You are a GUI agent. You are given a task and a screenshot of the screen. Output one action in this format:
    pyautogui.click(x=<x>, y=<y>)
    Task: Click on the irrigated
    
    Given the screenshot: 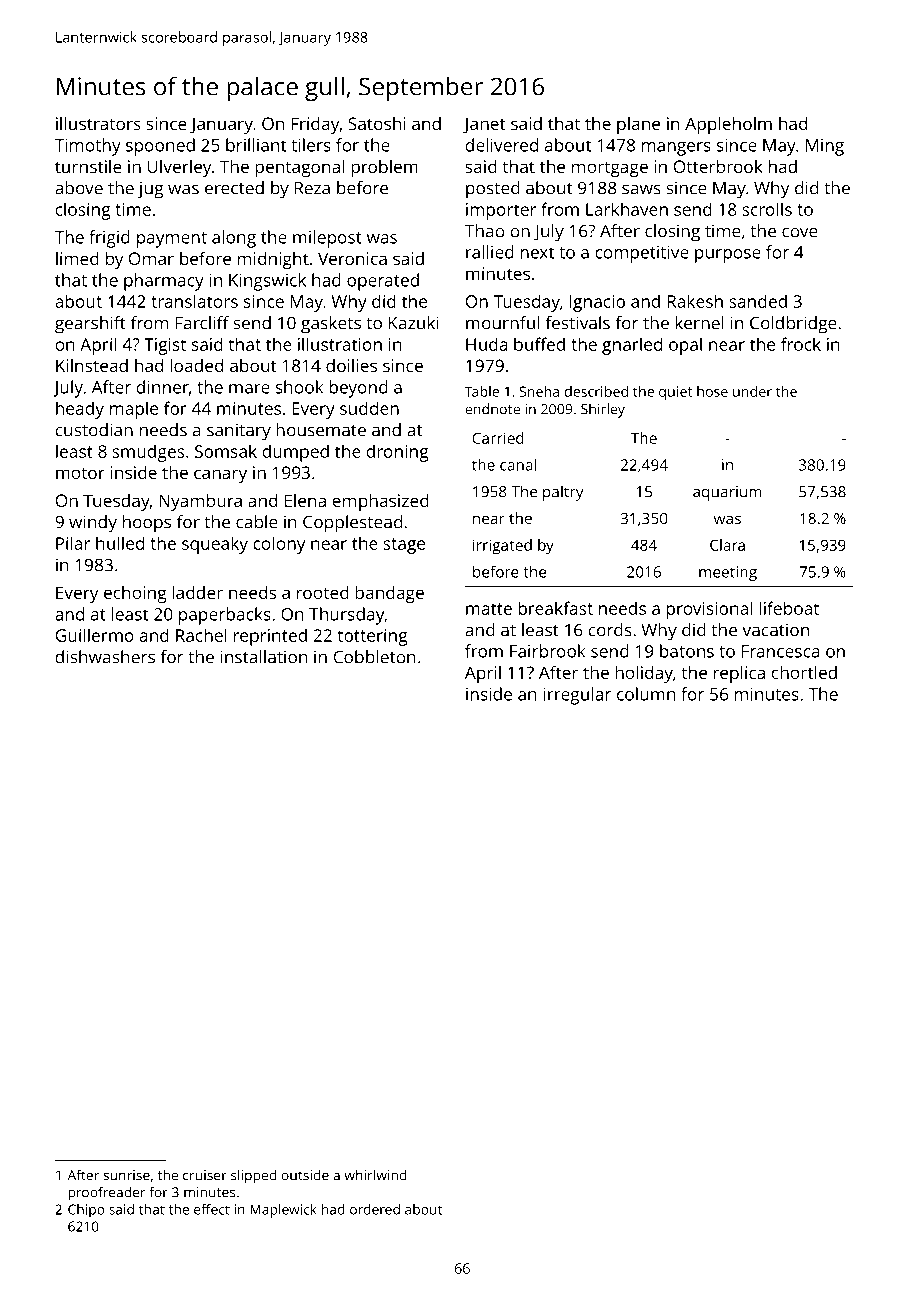 What is the action you would take?
    pyautogui.click(x=502, y=547)
